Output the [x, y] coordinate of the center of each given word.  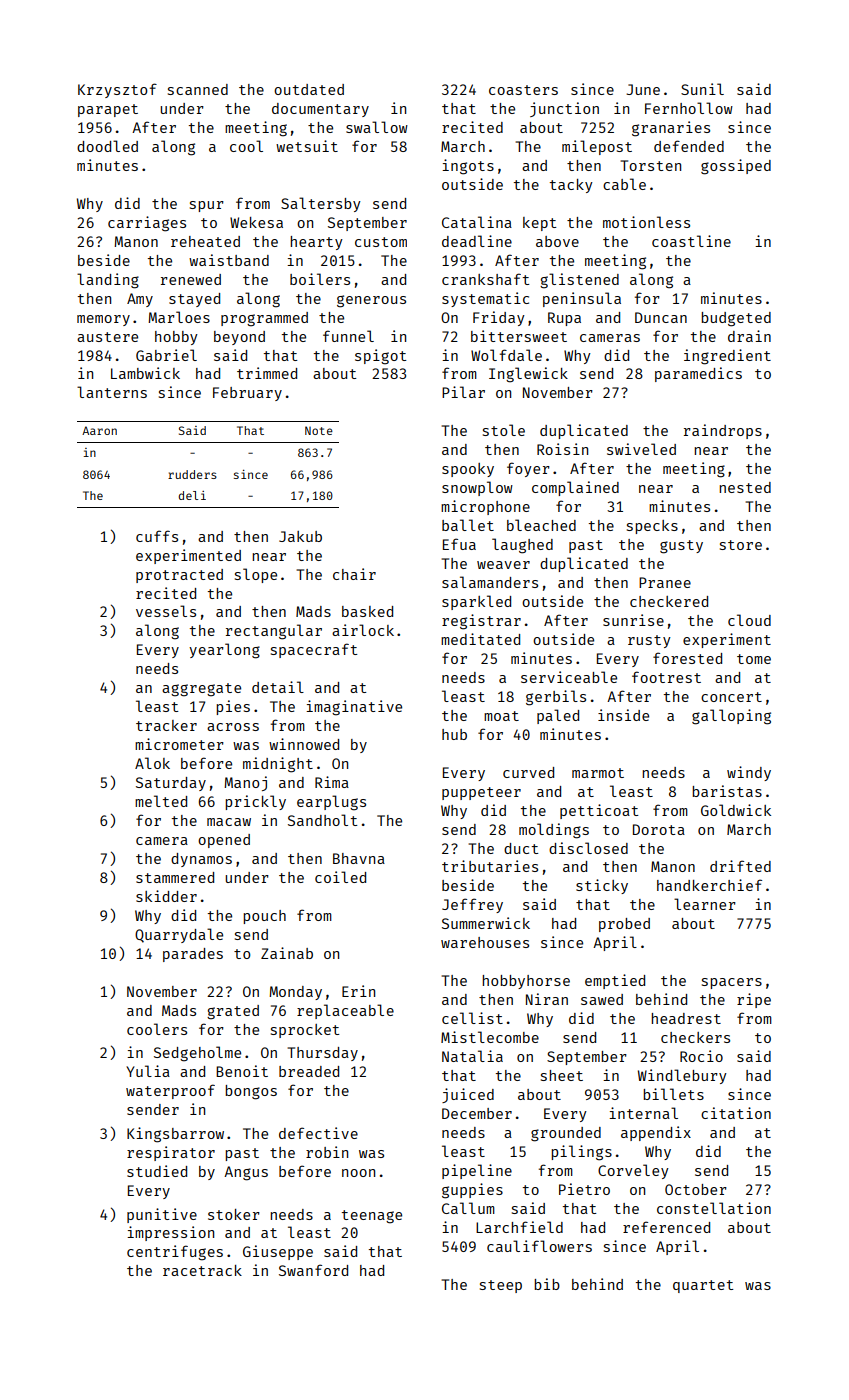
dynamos [201, 860]
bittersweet [519, 336]
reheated [205, 241]
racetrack [202, 1270]
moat [501, 716]
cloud [749, 620]
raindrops [723, 431]
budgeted [736, 319]
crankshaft [485, 279]
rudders [192, 474]
